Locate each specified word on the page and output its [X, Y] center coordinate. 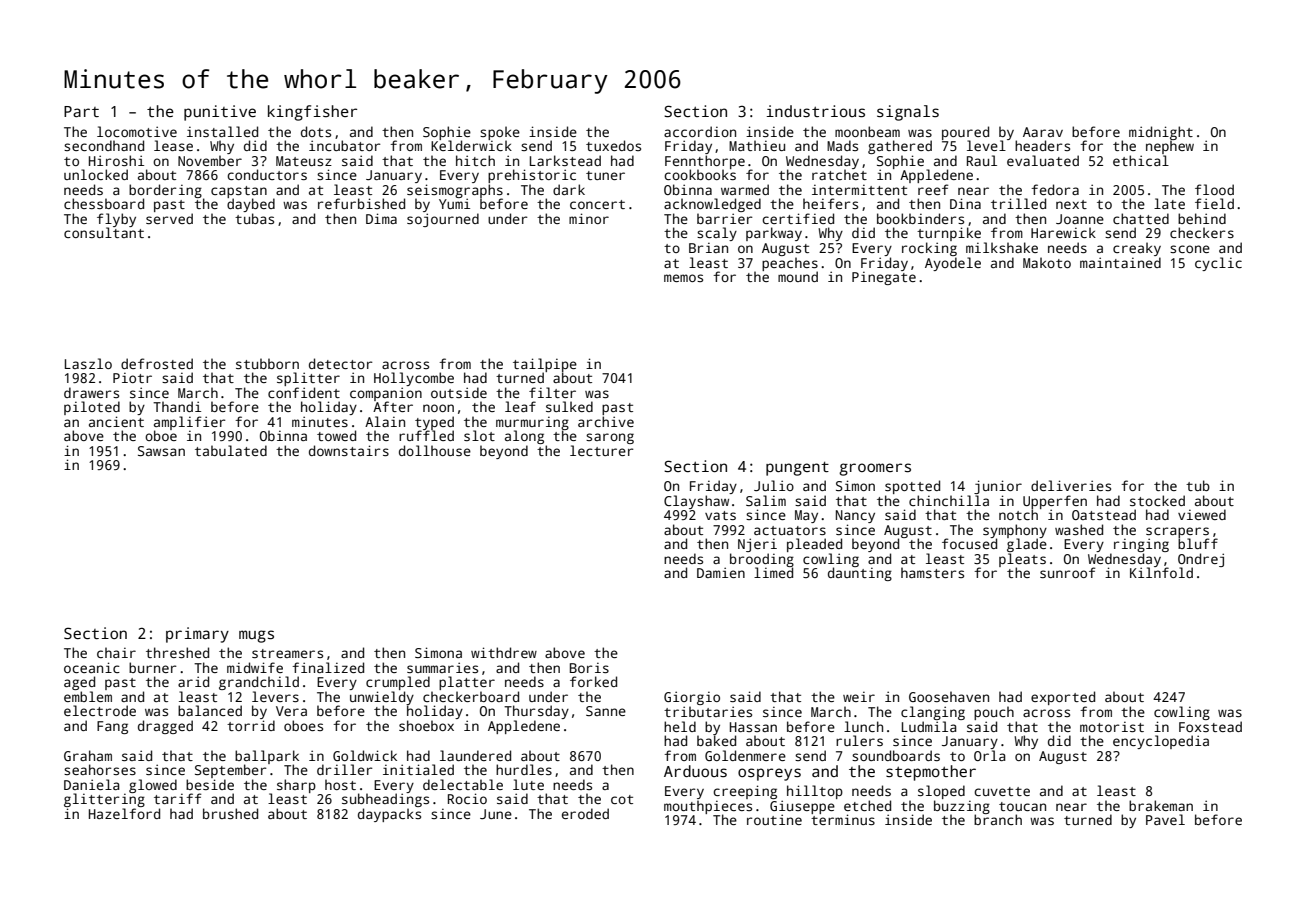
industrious [815, 111]
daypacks [389, 815]
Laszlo [88, 363]
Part [81, 111]
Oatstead [1104, 514]
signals [908, 113]
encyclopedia [1161, 742]
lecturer [602, 450]
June [496, 814]
